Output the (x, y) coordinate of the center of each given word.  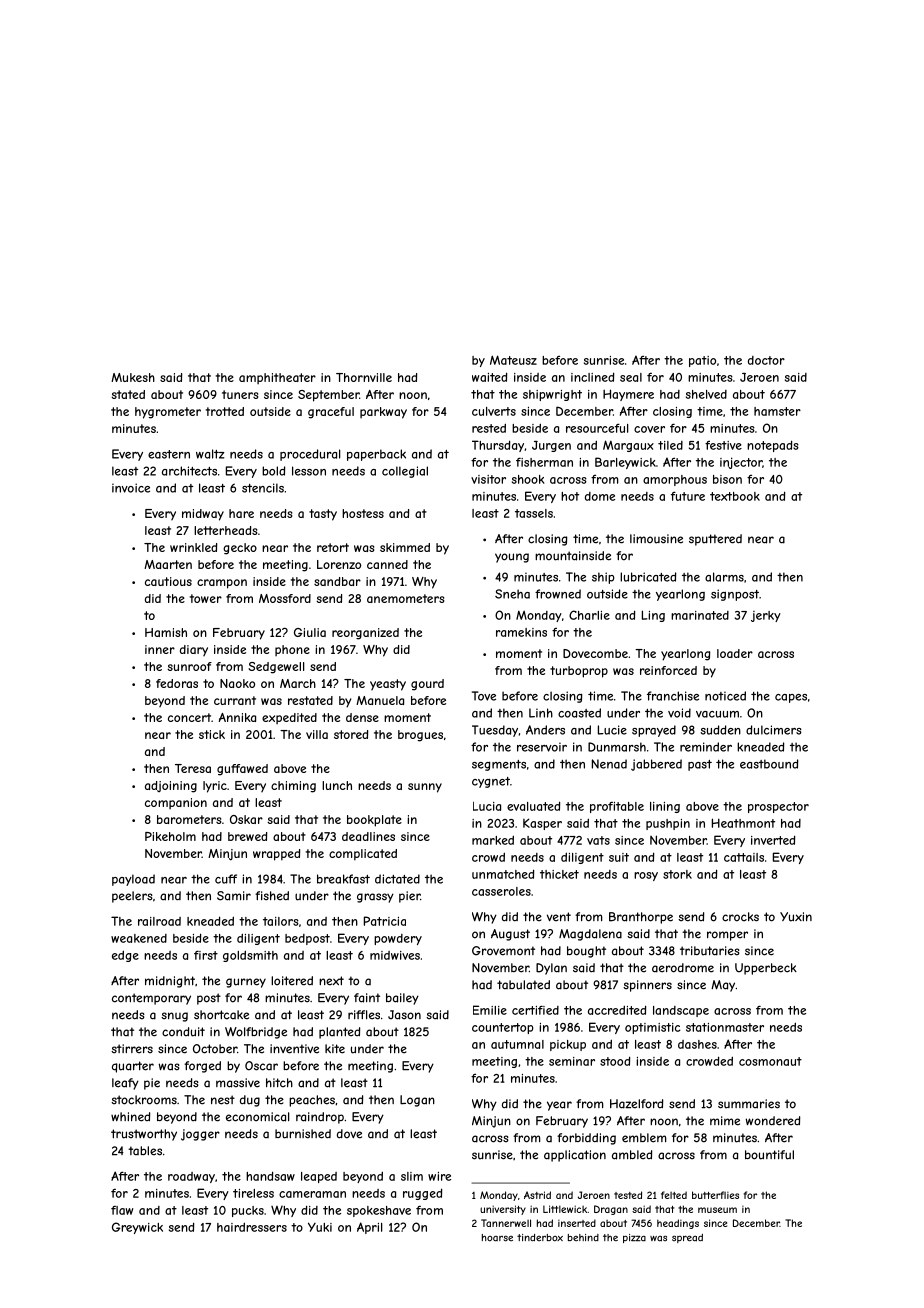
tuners (240, 394)
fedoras (177, 683)
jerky (766, 616)
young (512, 558)
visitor (488, 479)
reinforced (668, 670)
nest (223, 1100)
